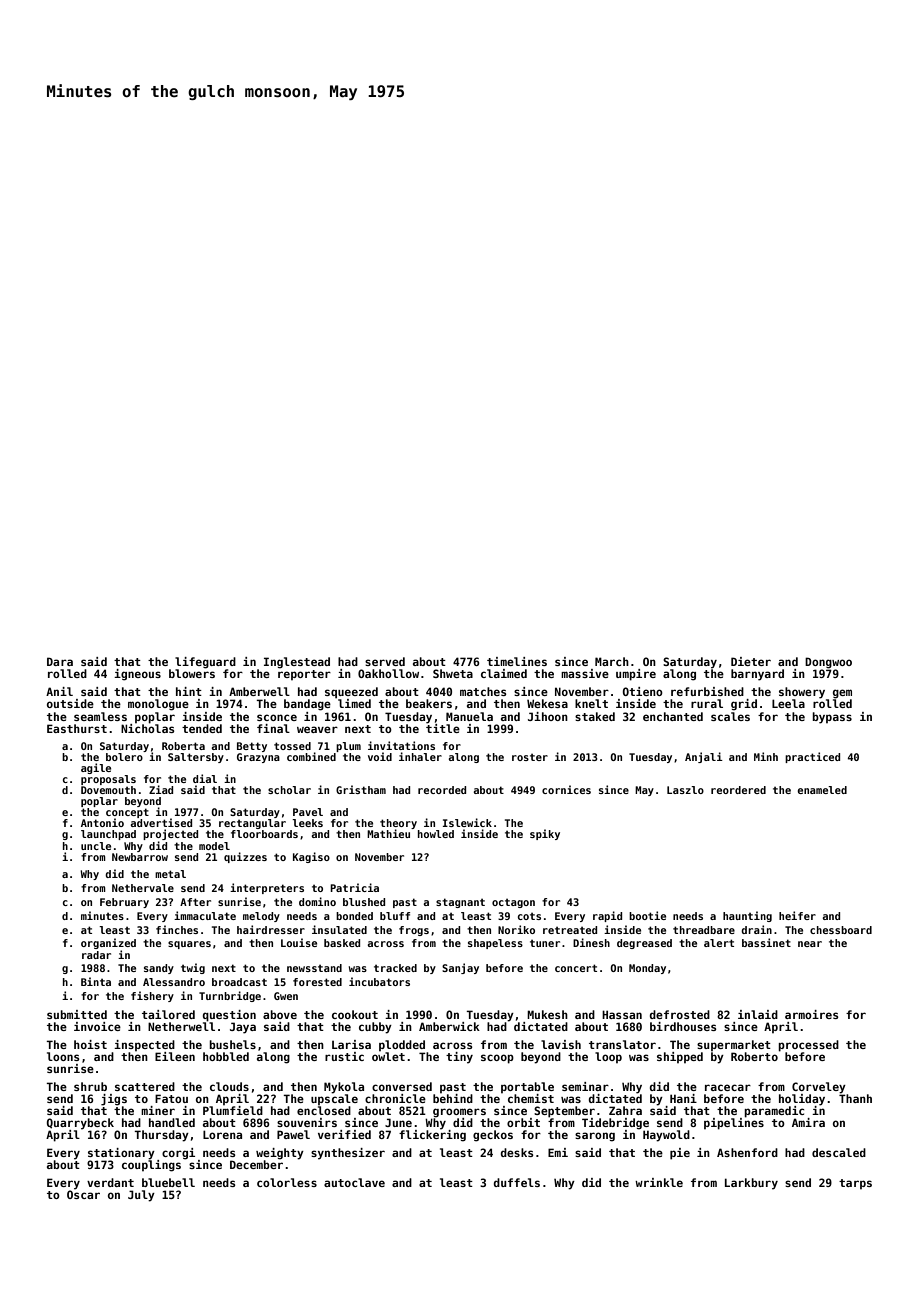 The width and height of the page is (924, 1308). What do you see at coordinates (842, 694) in the page?
I see `gem` at bounding box center [842, 694].
